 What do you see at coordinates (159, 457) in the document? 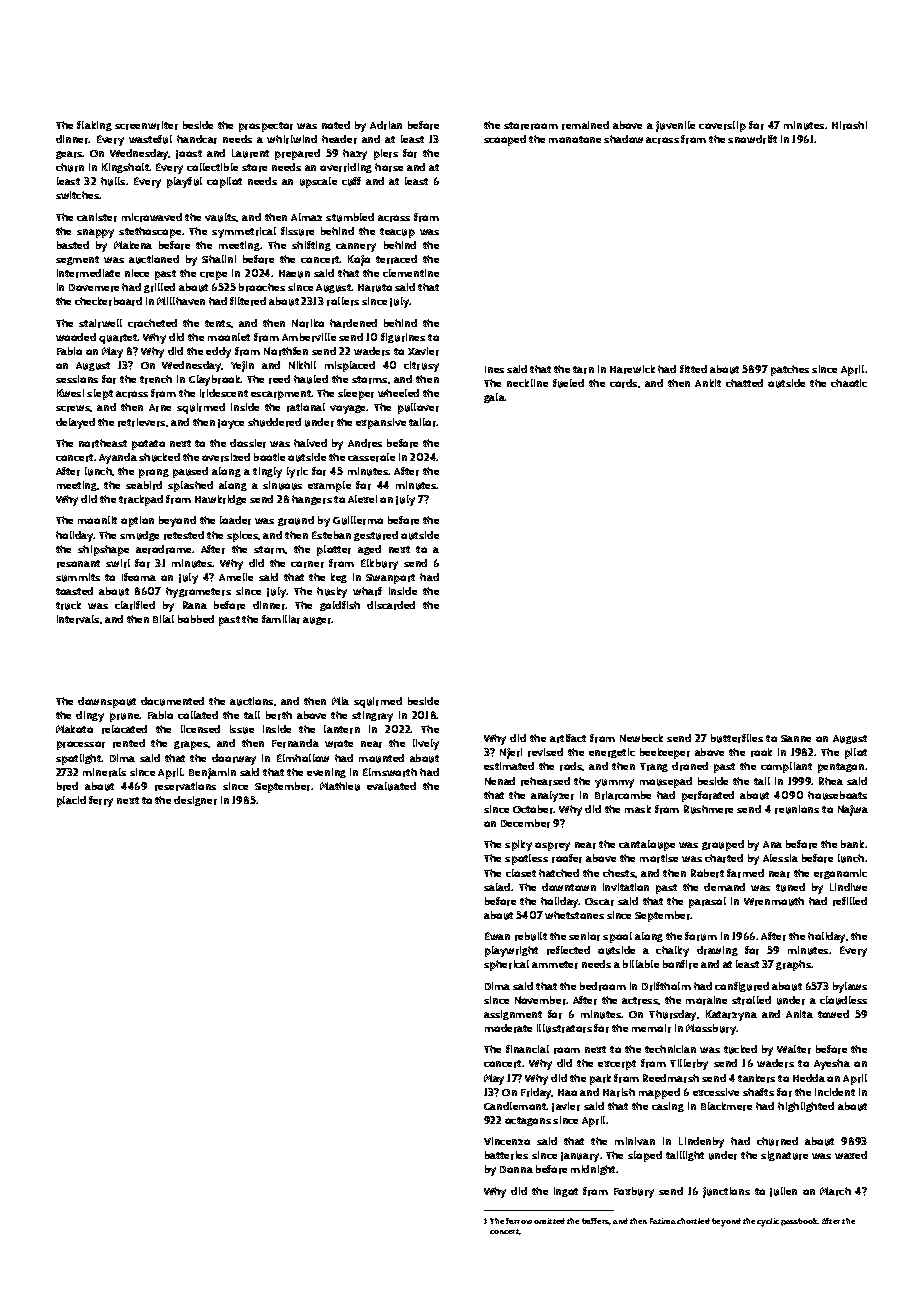
I see `shucked` at bounding box center [159, 457].
